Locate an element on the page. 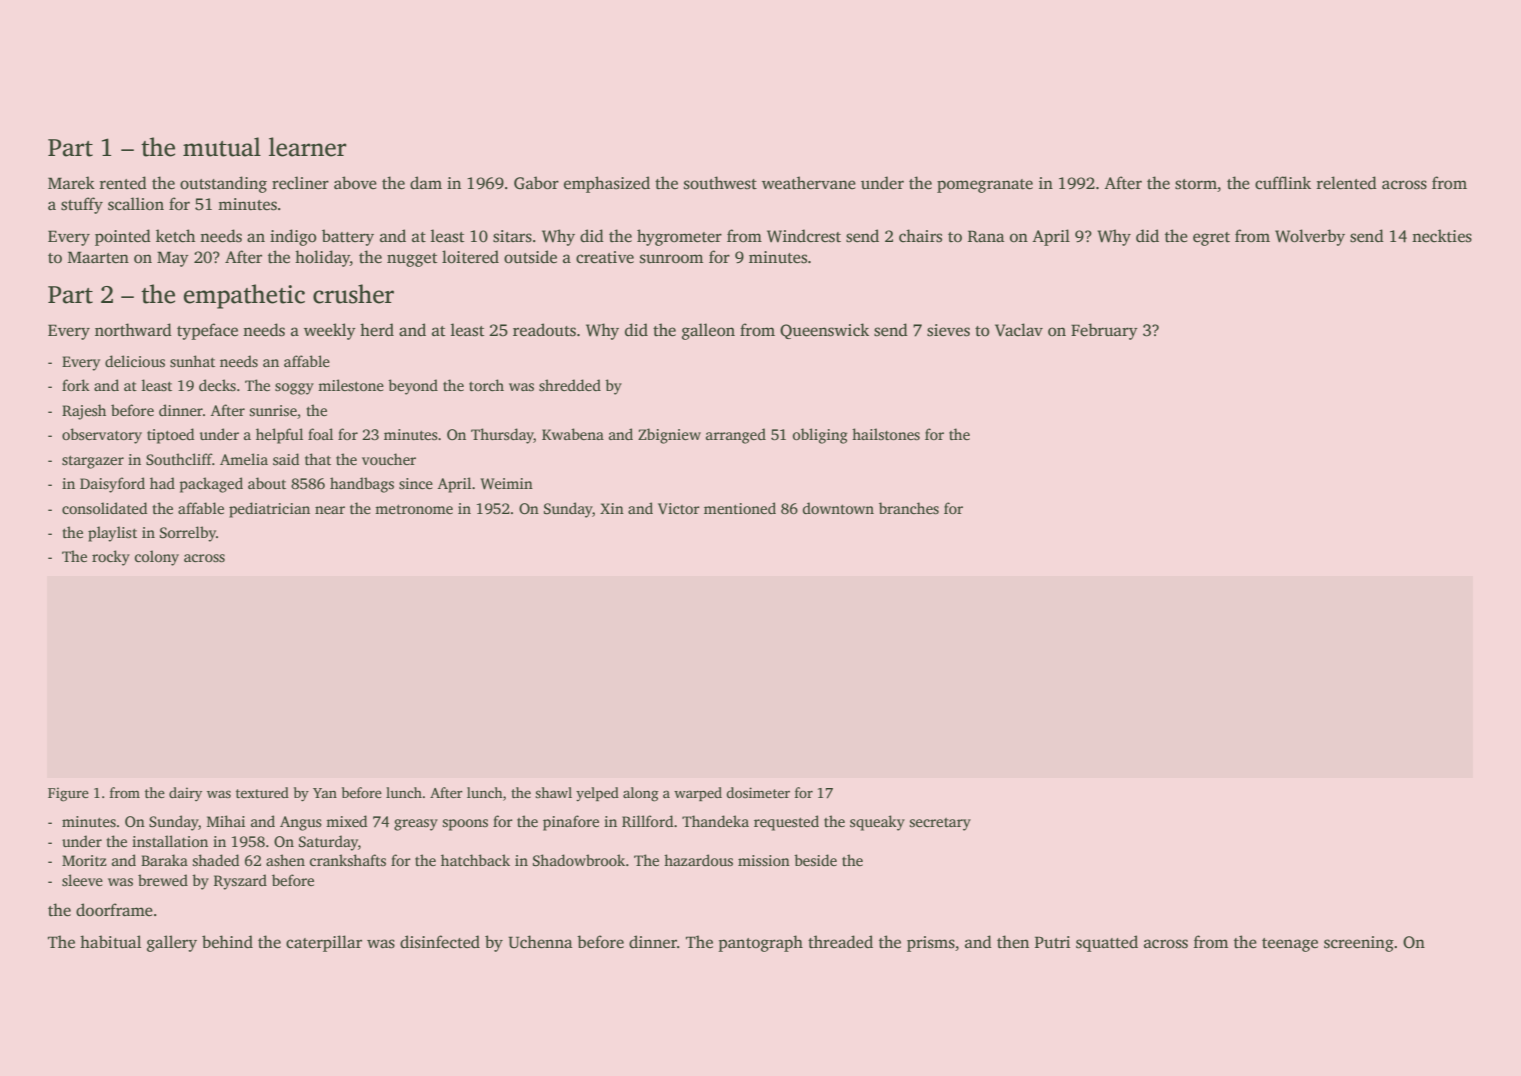  relented is located at coordinates (1347, 183).
